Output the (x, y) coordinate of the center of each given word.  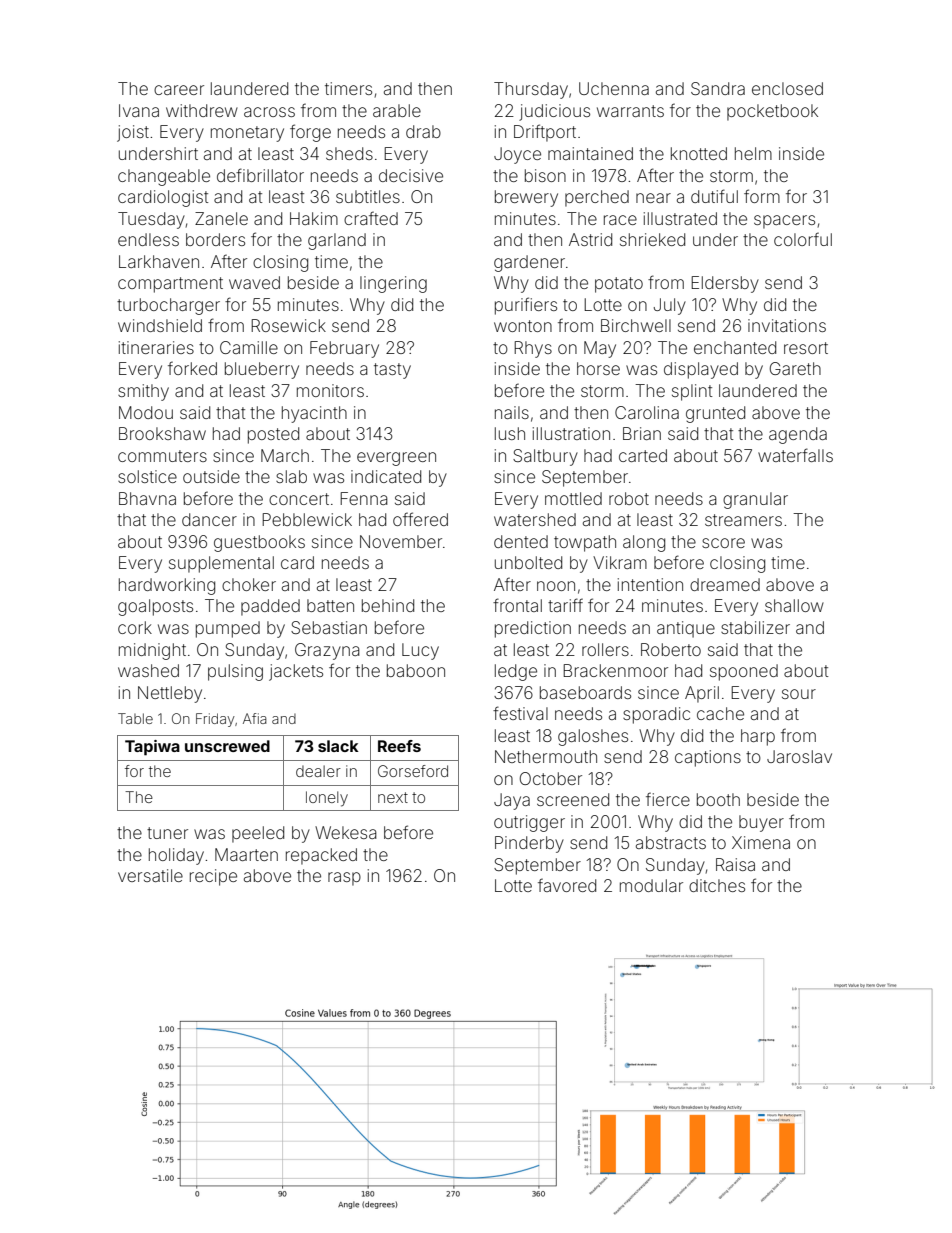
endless (148, 239)
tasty (392, 371)
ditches (717, 885)
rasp (344, 879)
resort (806, 348)
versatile (150, 875)
